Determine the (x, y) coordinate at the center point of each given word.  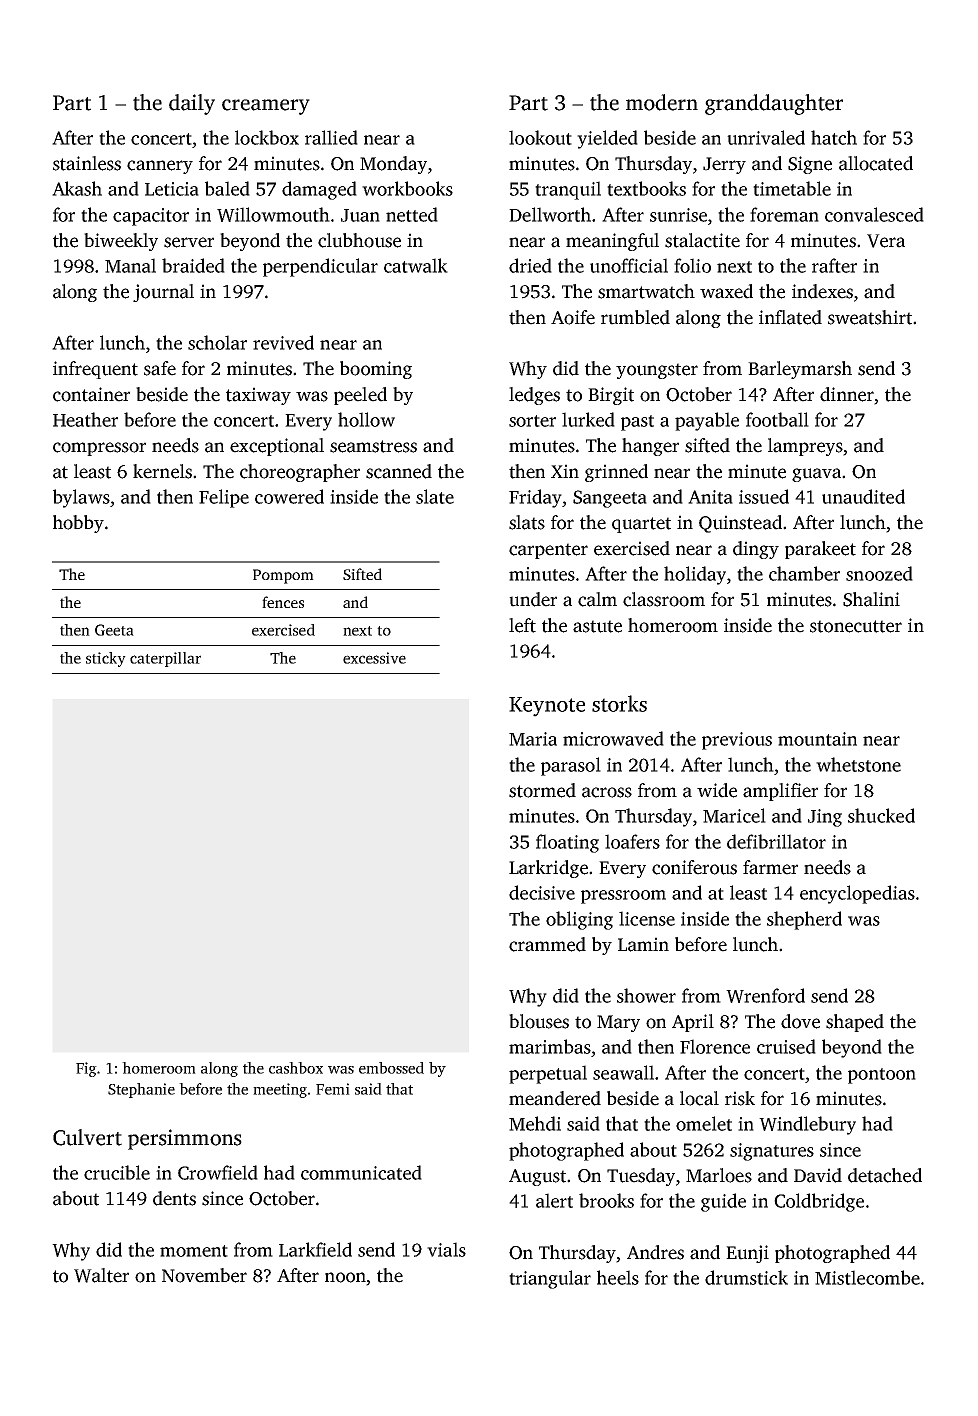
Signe (810, 165)
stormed (542, 790)
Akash (77, 188)
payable (707, 421)
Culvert (87, 1137)
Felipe (224, 498)
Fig (86, 1069)
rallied (331, 137)
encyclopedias (857, 894)
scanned (399, 471)
